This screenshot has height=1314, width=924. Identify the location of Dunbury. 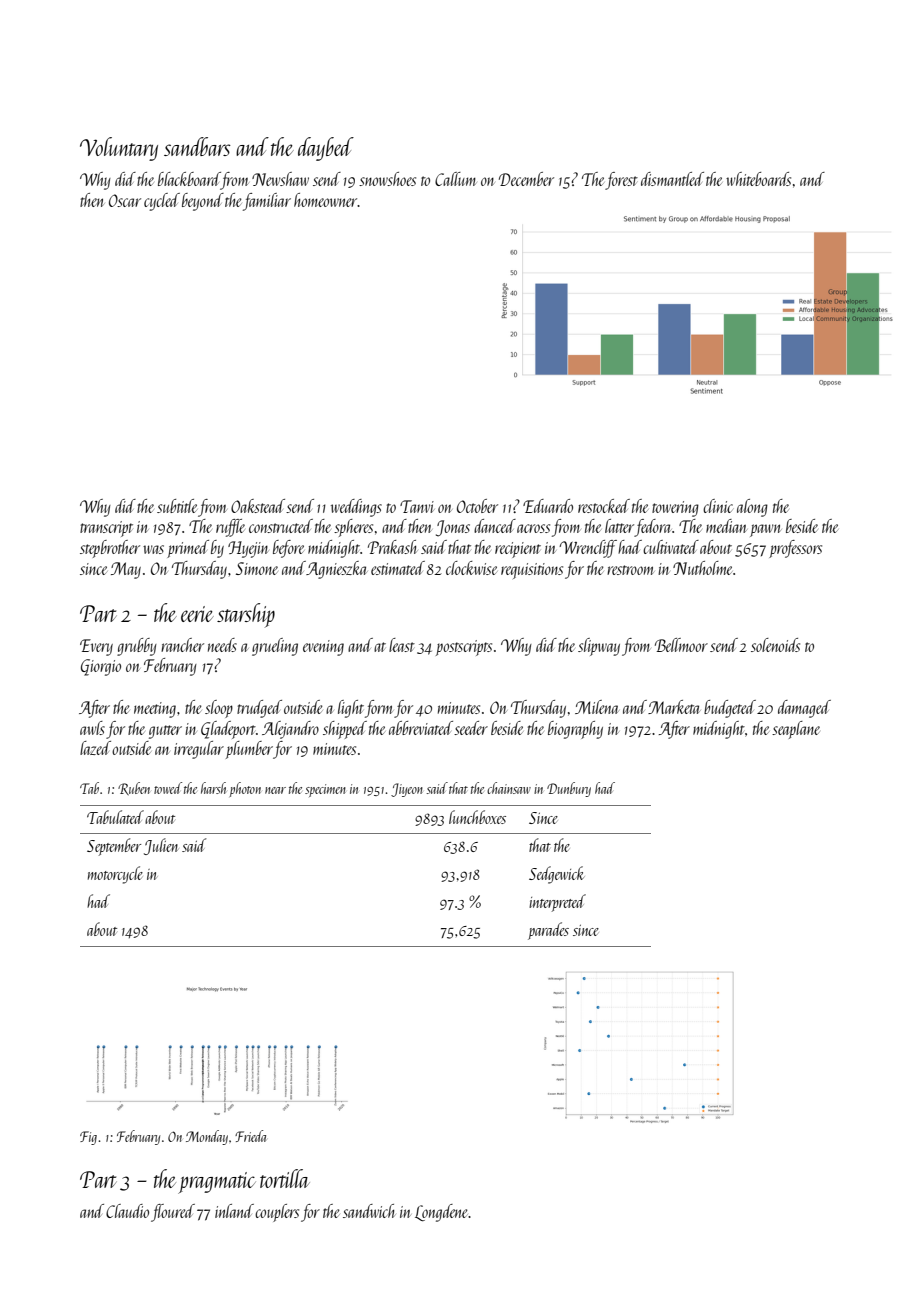
(569, 789).
